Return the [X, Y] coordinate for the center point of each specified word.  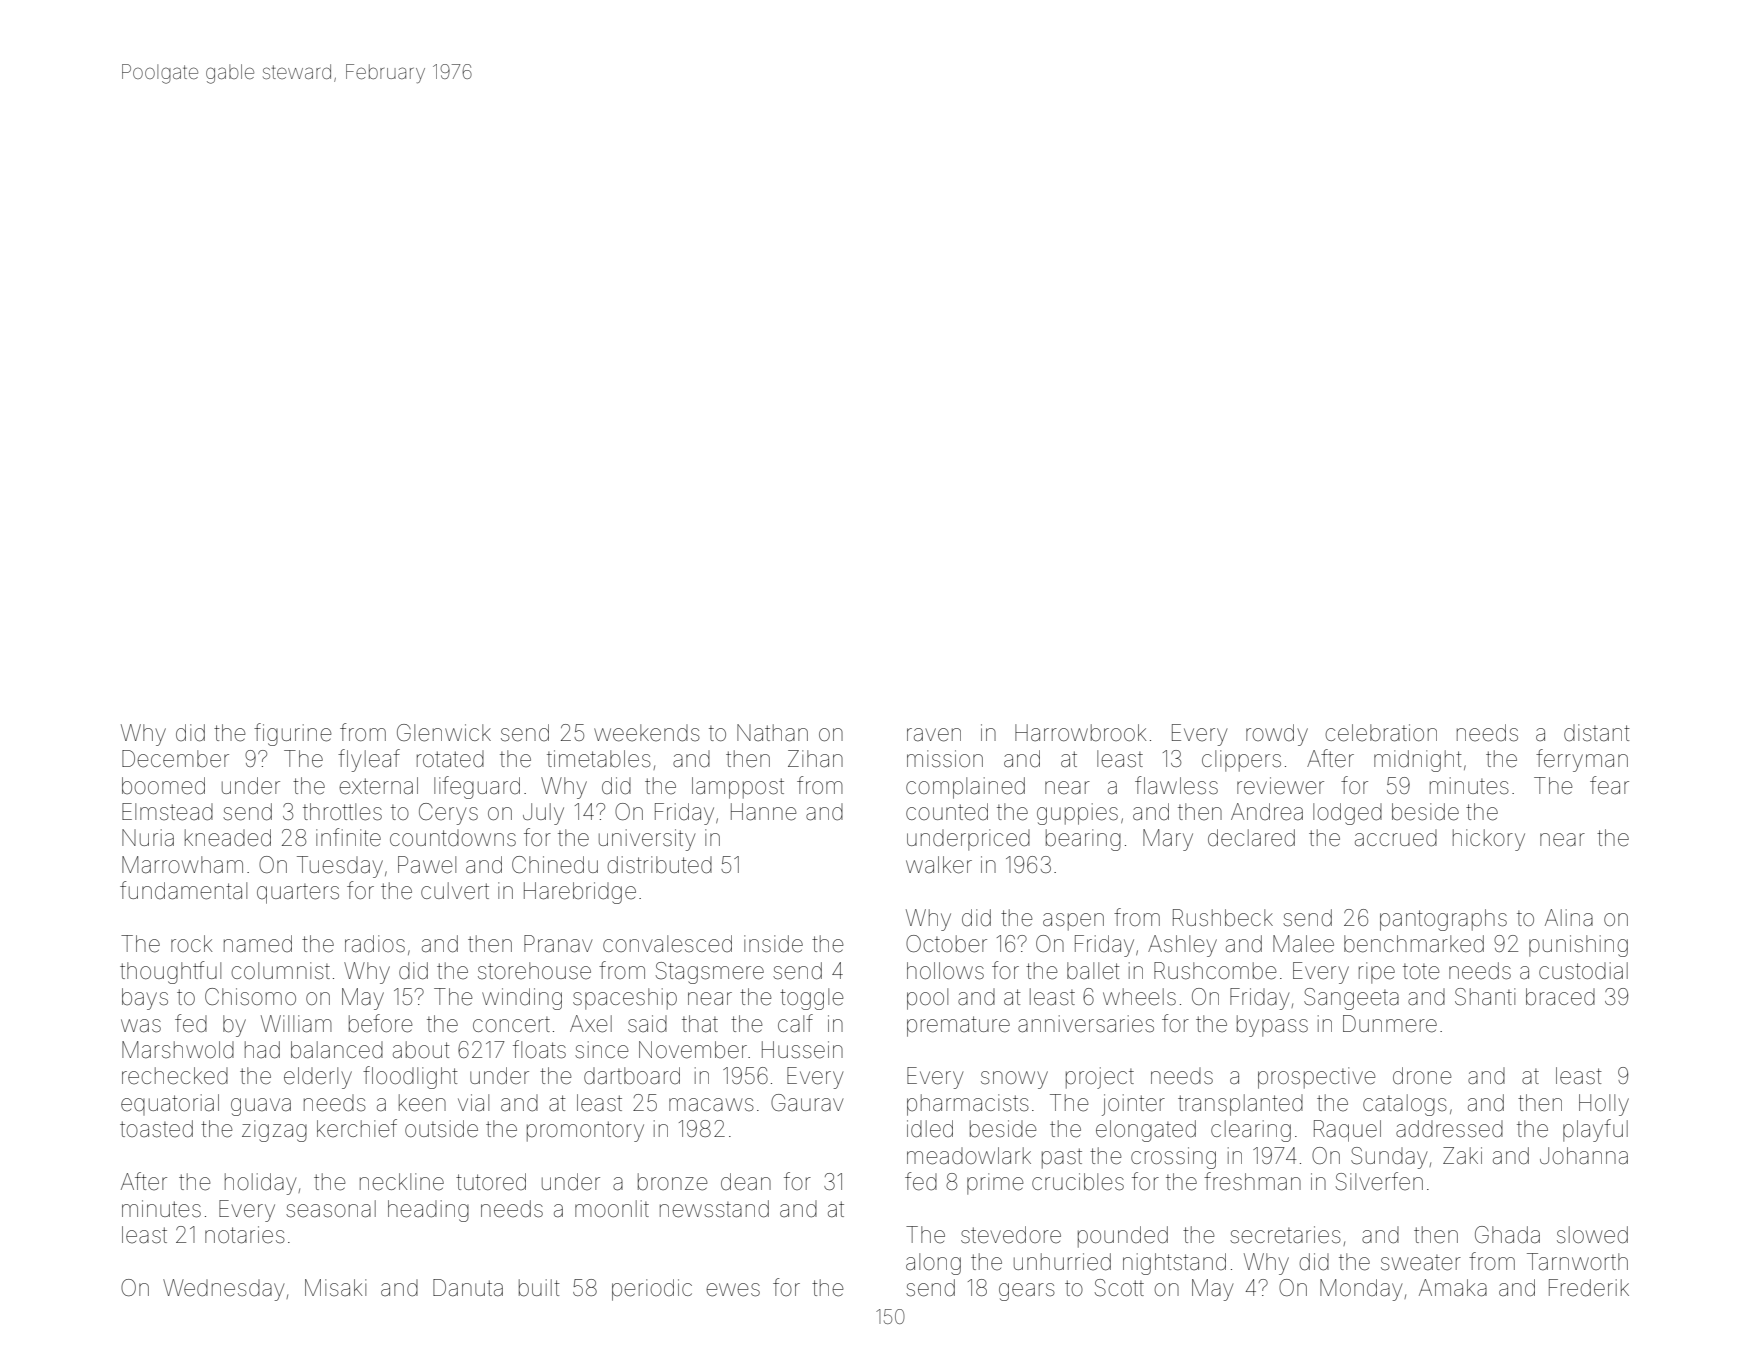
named [258, 944]
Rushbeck [1223, 918]
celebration [1381, 733]
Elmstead [167, 812]
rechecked [175, 1076]
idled [930, 1129]
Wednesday [223, 1290]
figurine [293, 734]
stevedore [1011, 1235]
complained [965, 788]
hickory [1489, 840]
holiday [260, 1184]
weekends [647, 733]
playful [1595, 1130]
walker [939, 865]
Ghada [1507, 1235]
